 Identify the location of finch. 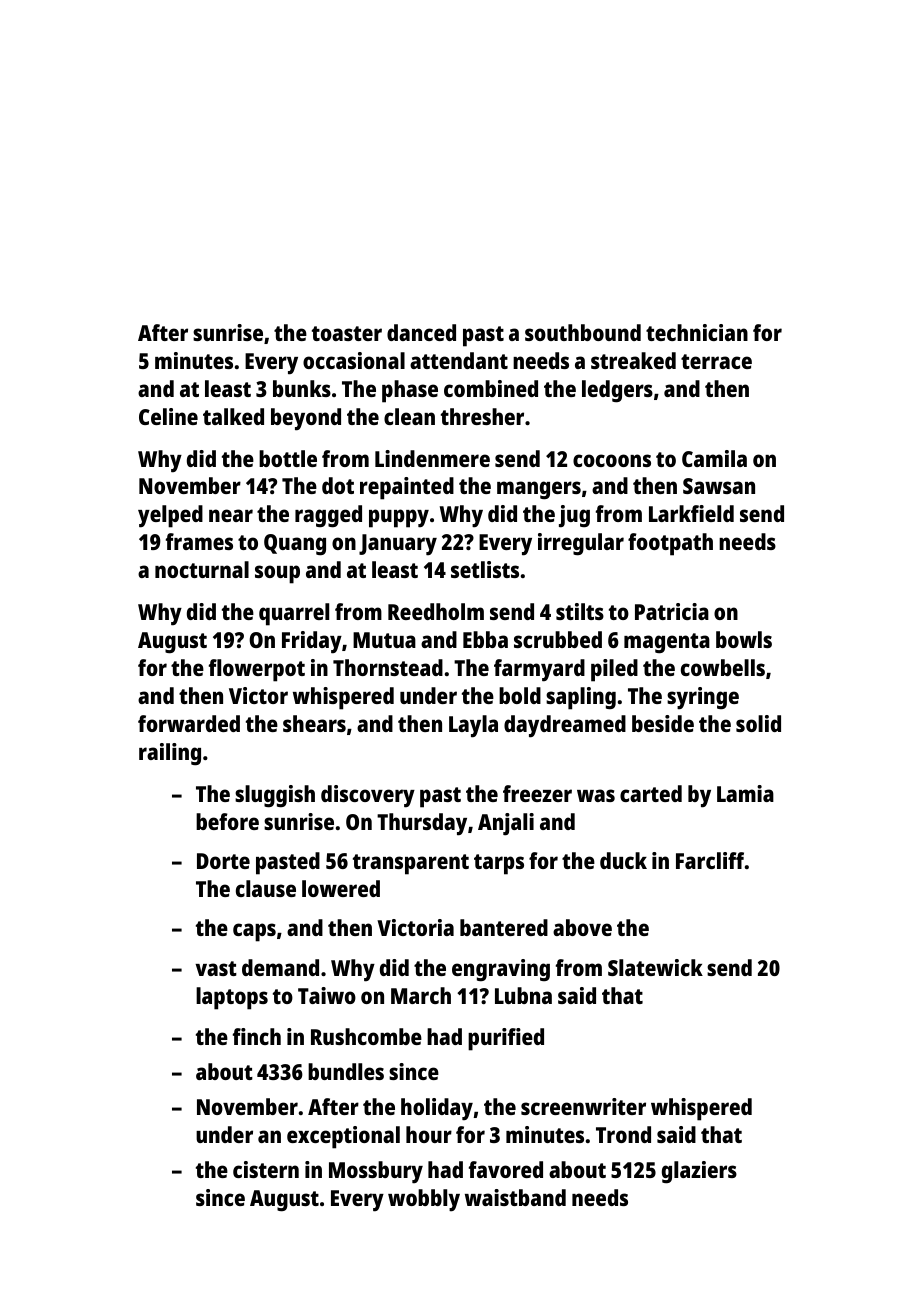
(257, 1036).
